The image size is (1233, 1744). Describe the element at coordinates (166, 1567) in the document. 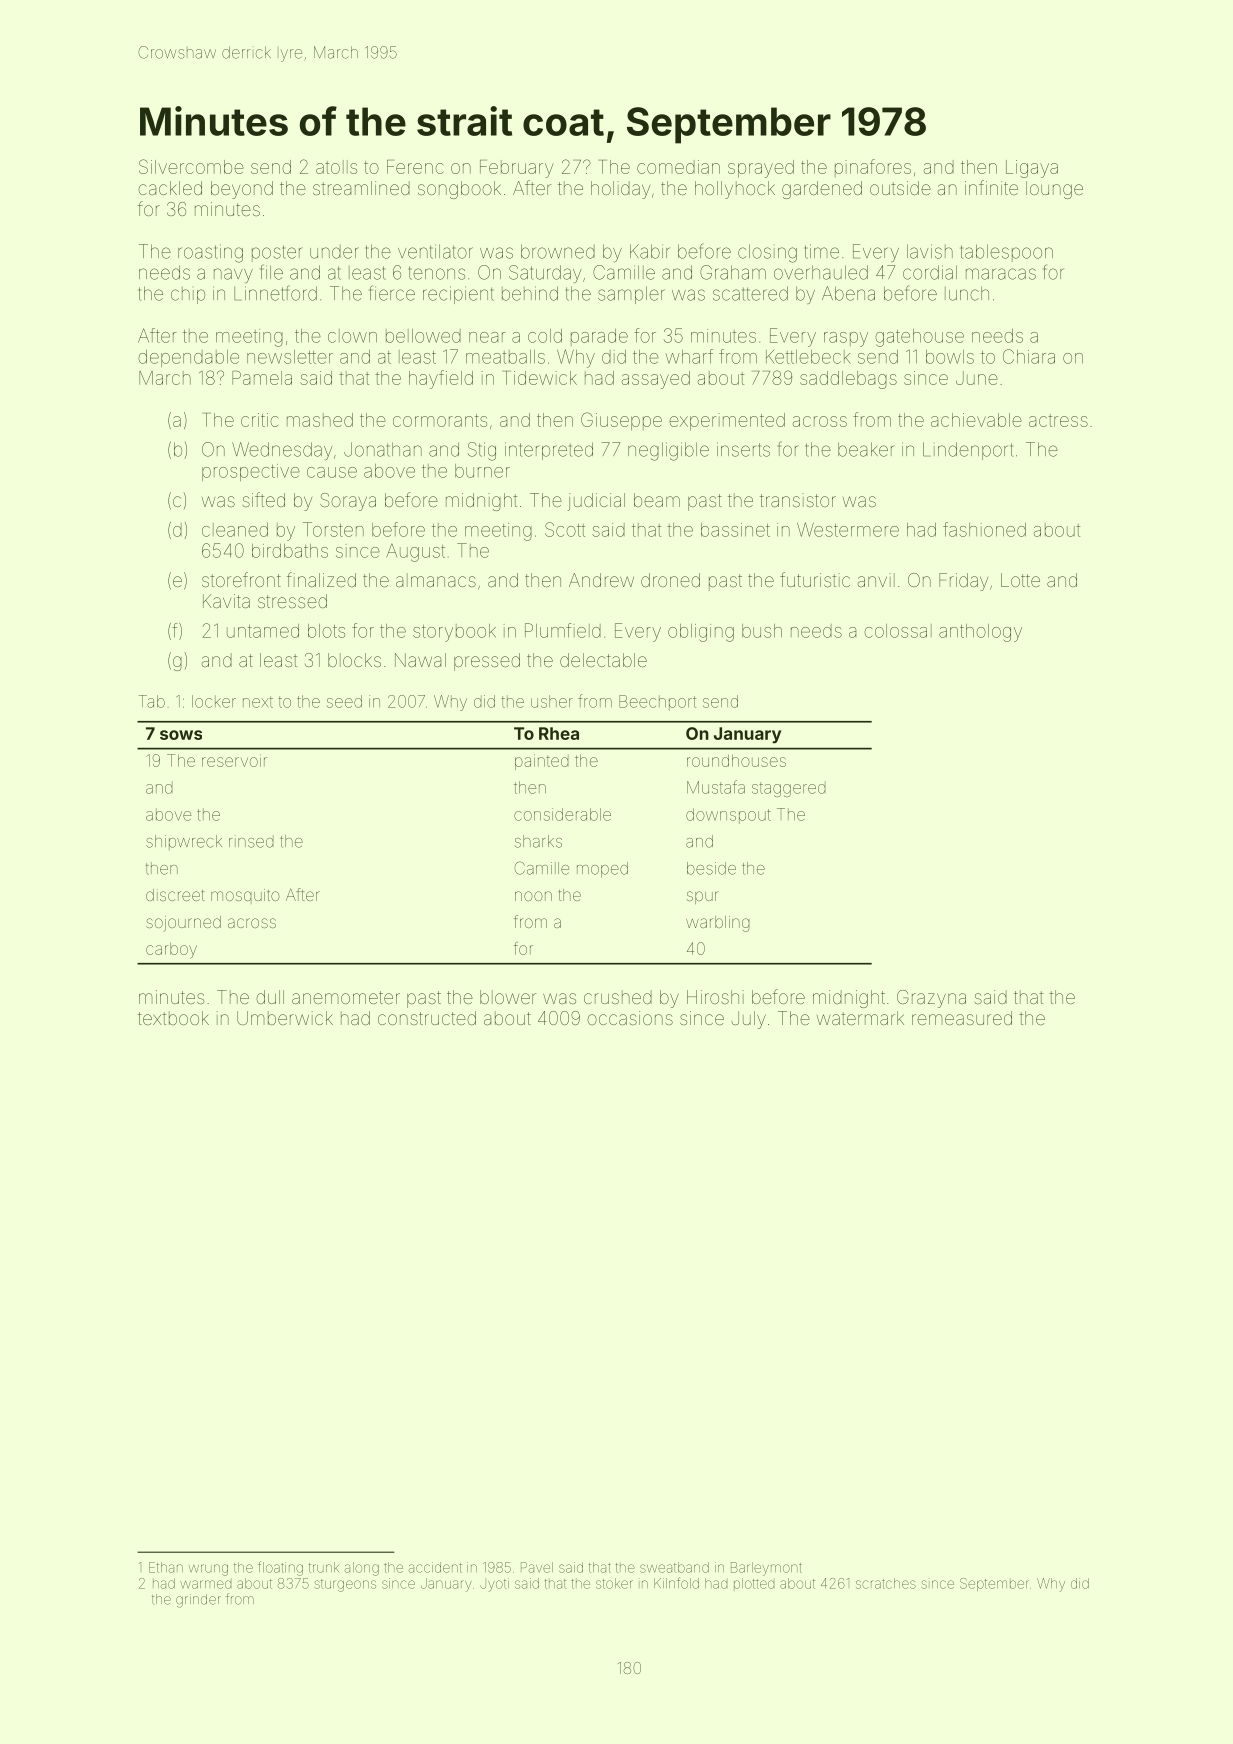

I see `Ethan` at that location.
